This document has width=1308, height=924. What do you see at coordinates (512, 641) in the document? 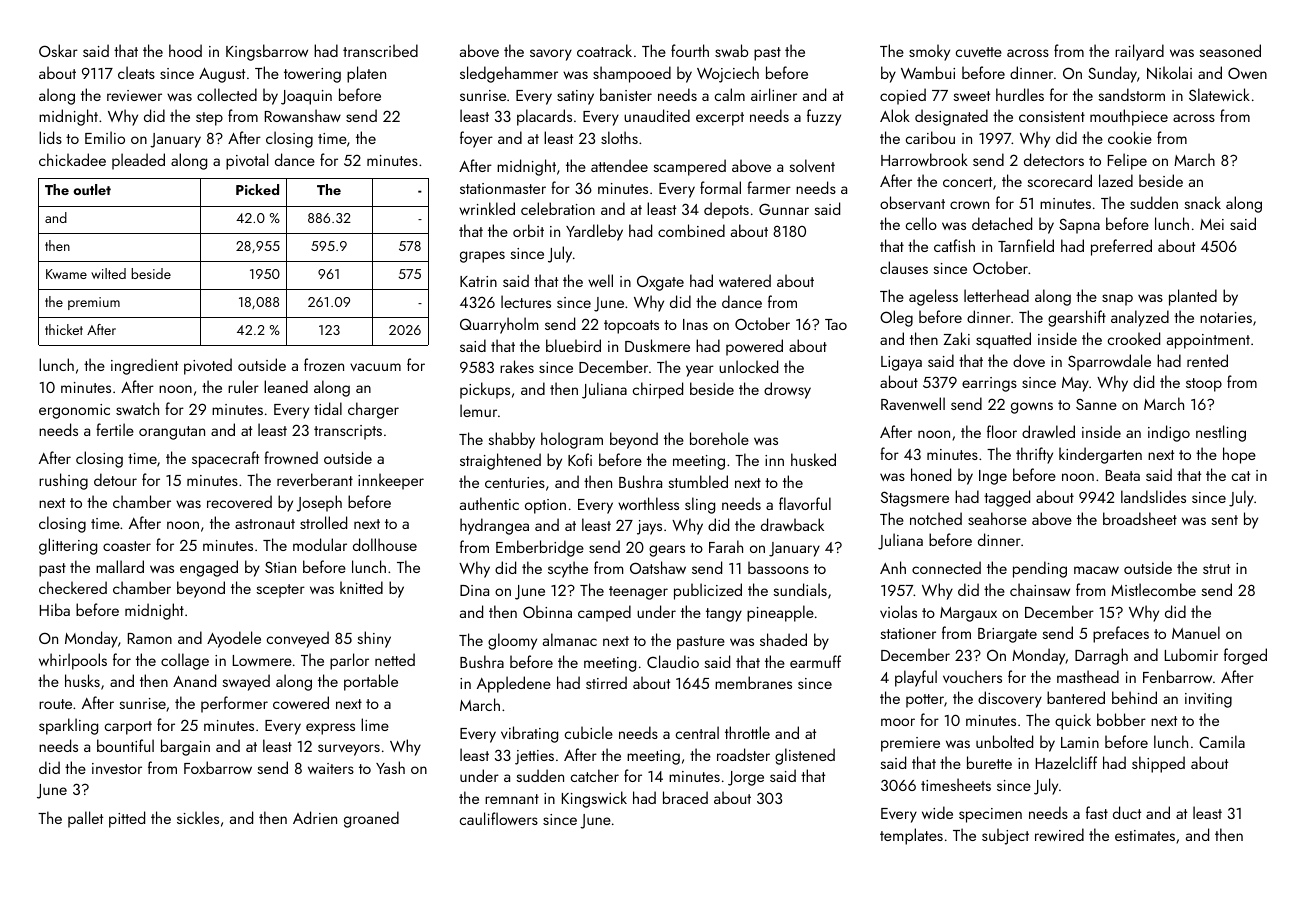
I see `gloomy` at bounding box center [512, 641].
